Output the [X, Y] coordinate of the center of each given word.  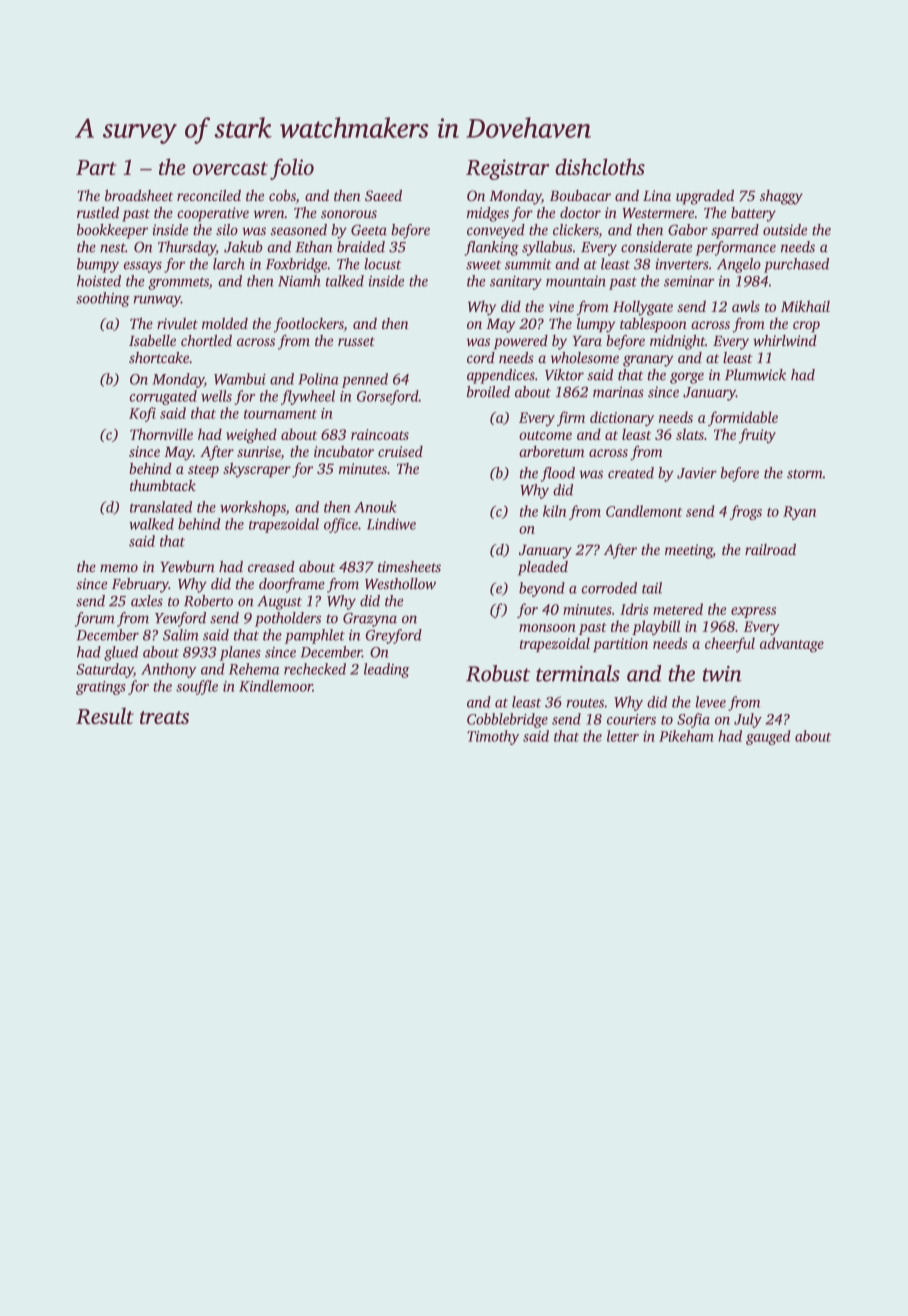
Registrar [508, 169]
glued [121, 653]
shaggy [781, 197]
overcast [230, 168]
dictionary [622, 418]
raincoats [380, 434]
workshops [253, 508]
